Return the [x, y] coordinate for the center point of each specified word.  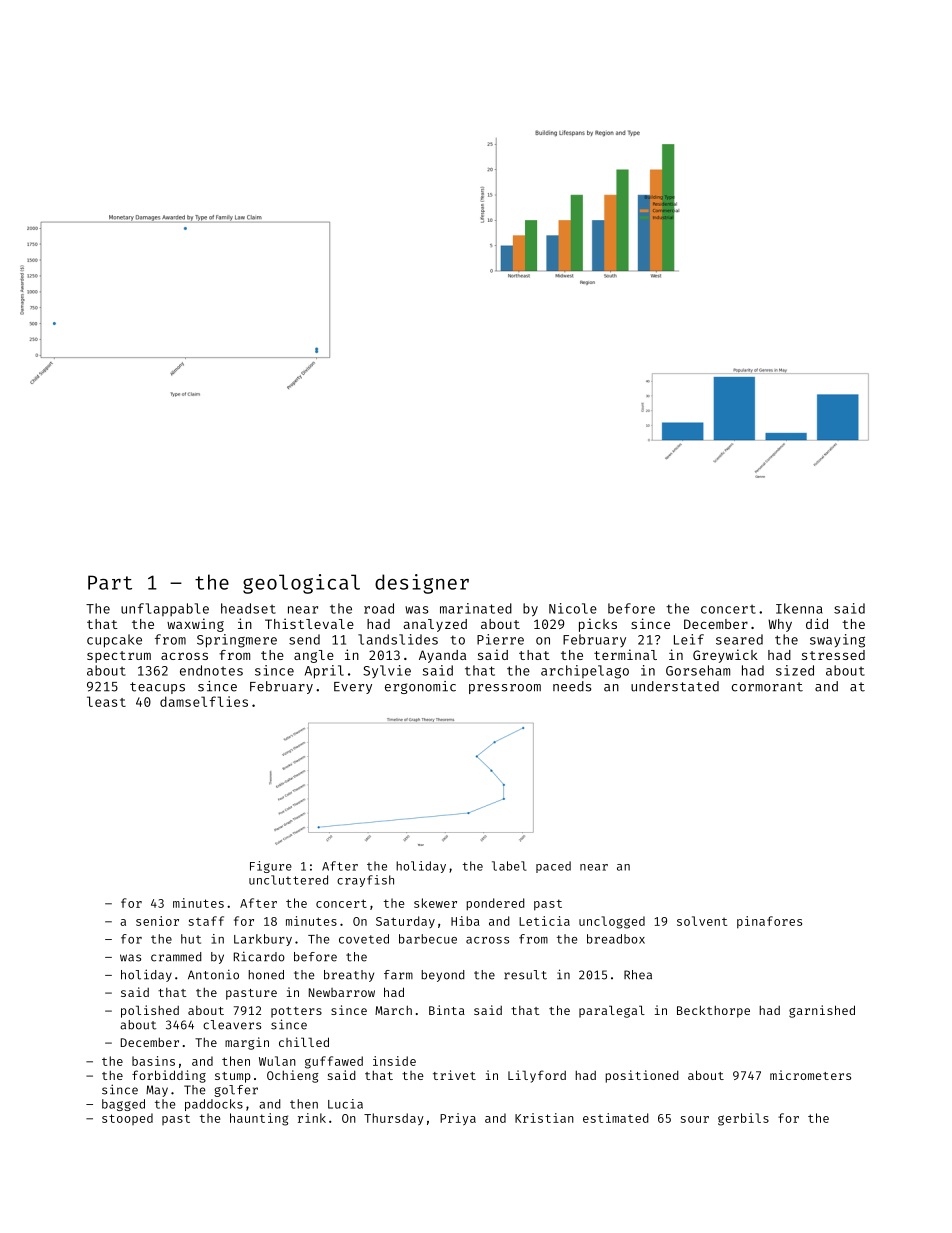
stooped [127, 1119]
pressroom [505, 689]
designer [422, 584]
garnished [822, 1011]
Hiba [465, 921]
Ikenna [799, 608]
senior [157, 921]
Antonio [213, 974]
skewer [435, 903]
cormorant [767, 687]
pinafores [769, 922]
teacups [157, 688]
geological [301, 584]
